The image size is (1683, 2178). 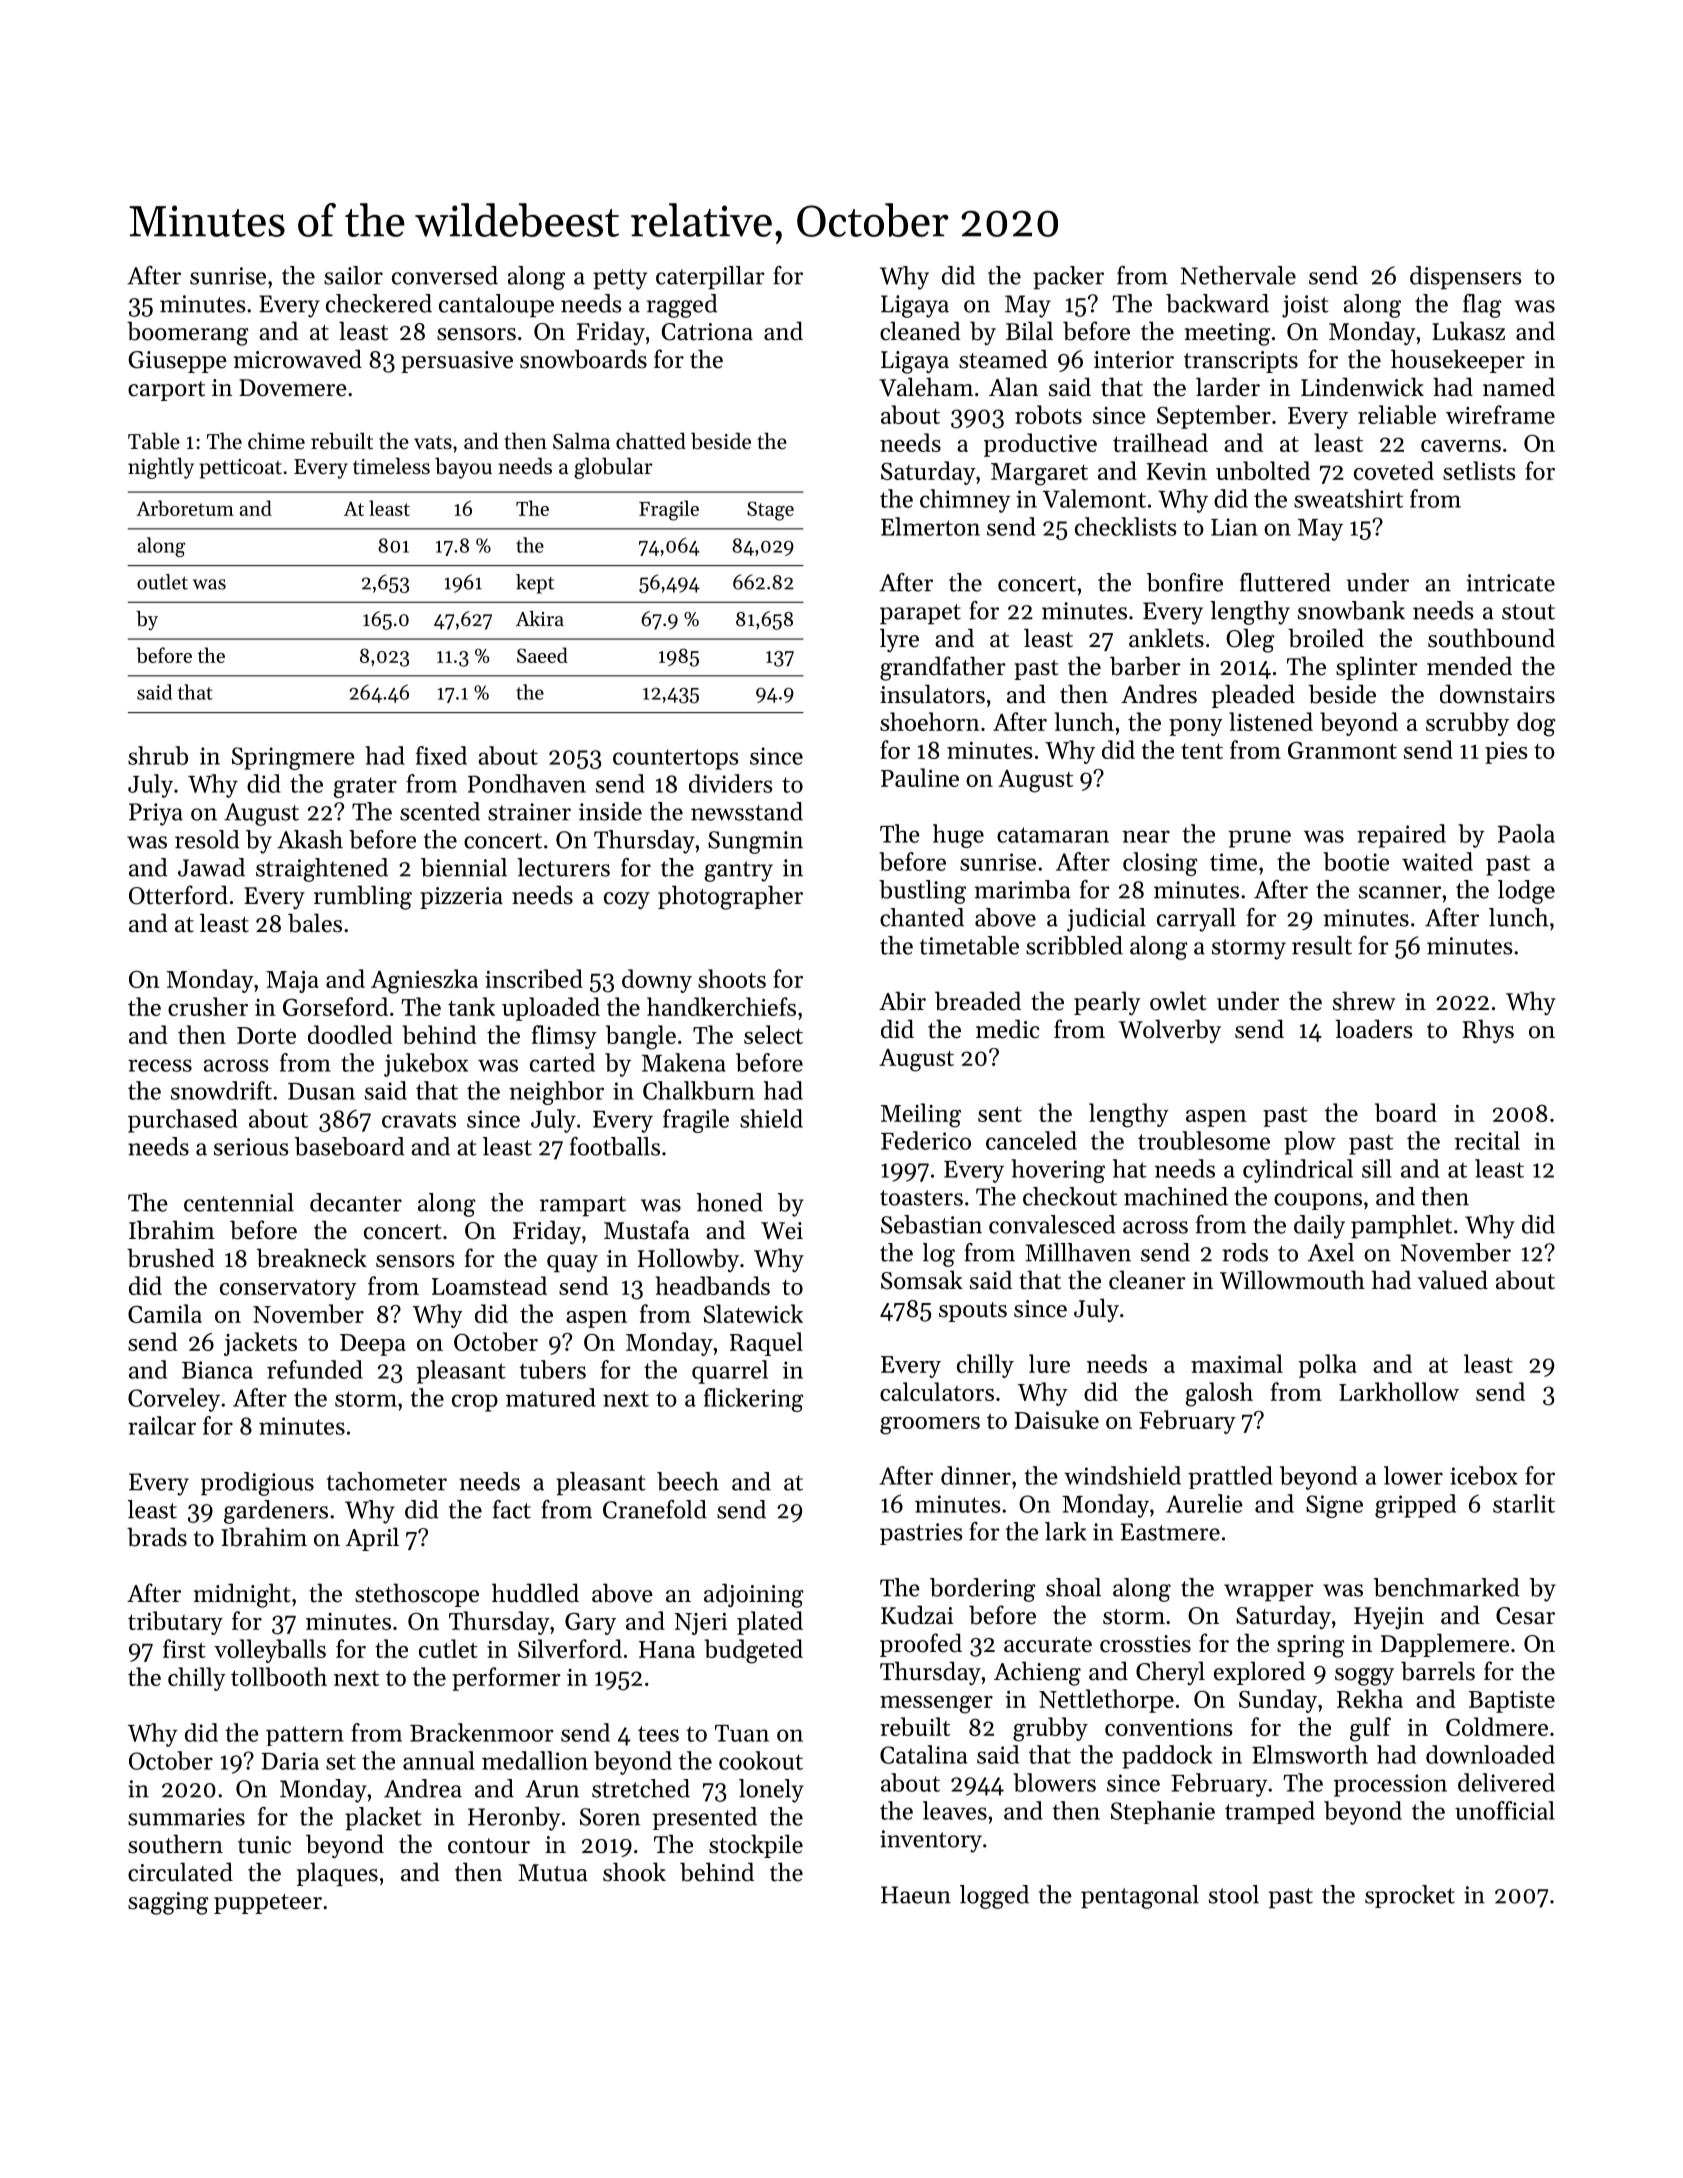 What do you see at coordinates (920, 777) in the screenshot?
I see `Pauline` at bounding box center [920, 777].
